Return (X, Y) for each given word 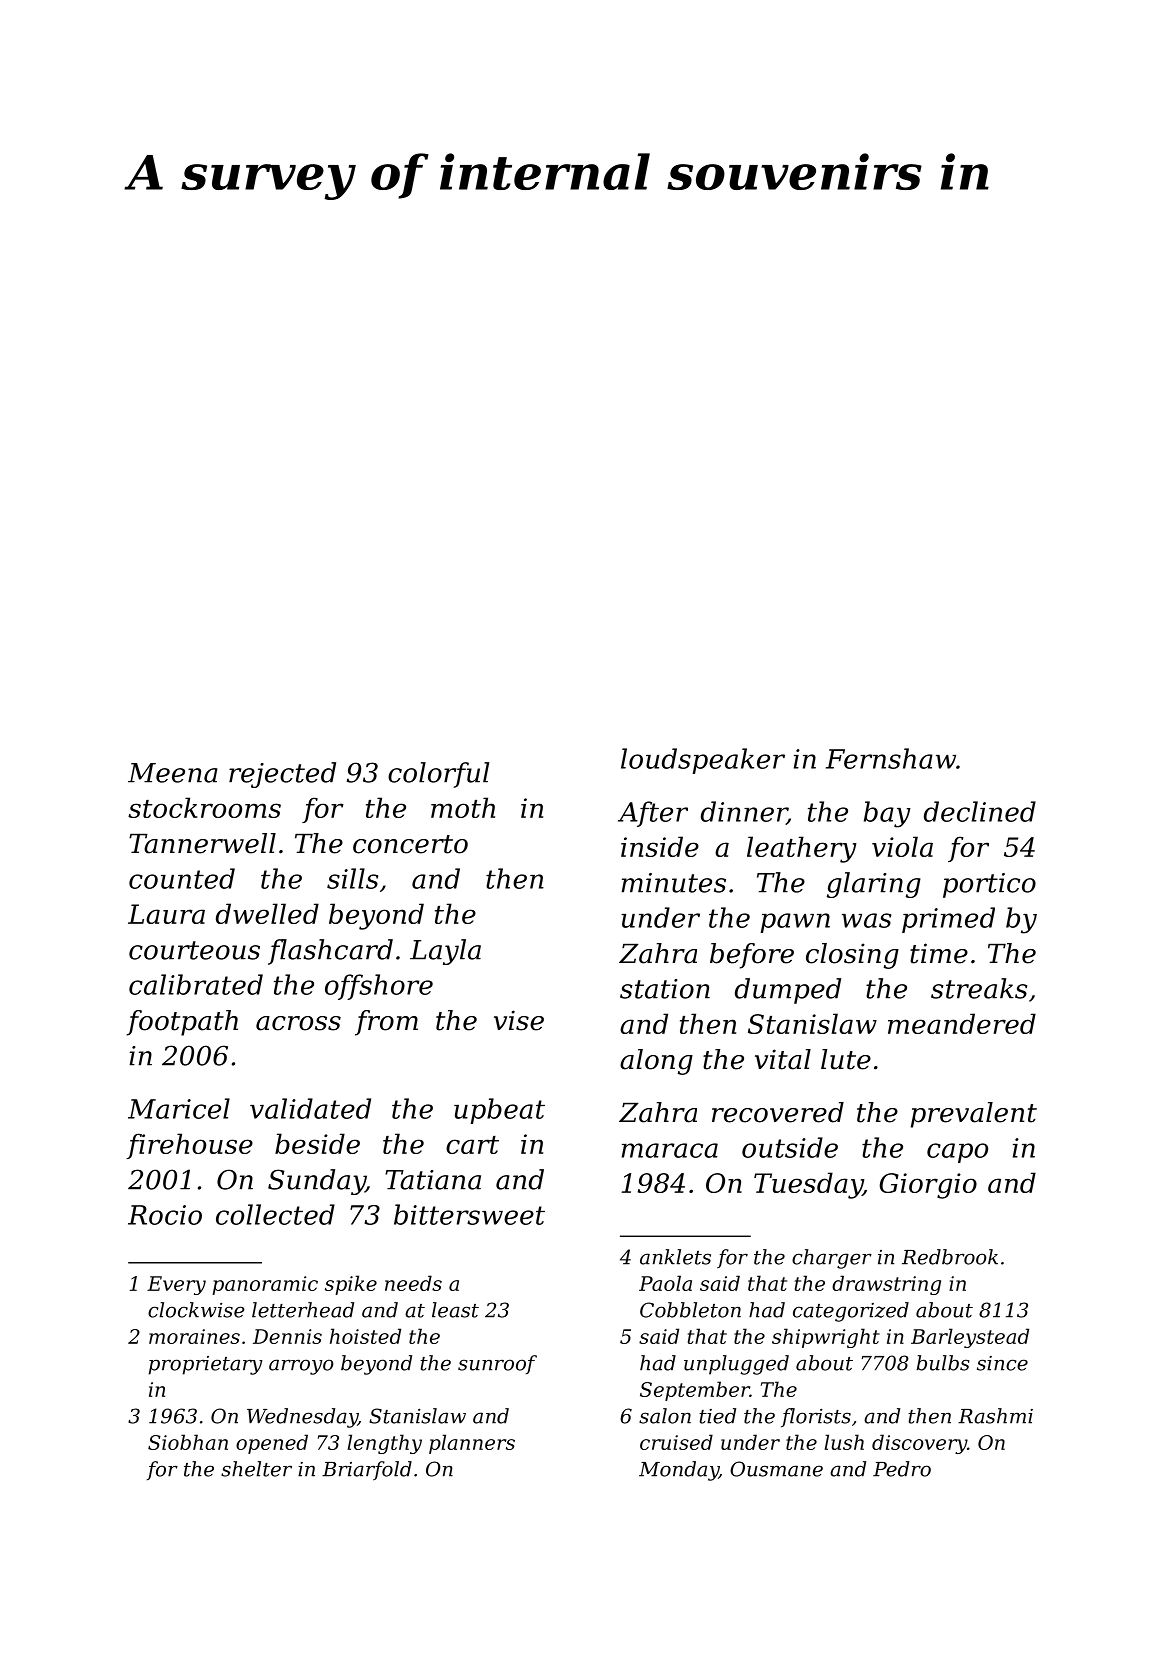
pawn (795, 923)
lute (846, 1059)
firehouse (189, 1146)
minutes (674, 883)
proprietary (206, 1365)
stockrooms (204, 807)
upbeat (499, 1111)
